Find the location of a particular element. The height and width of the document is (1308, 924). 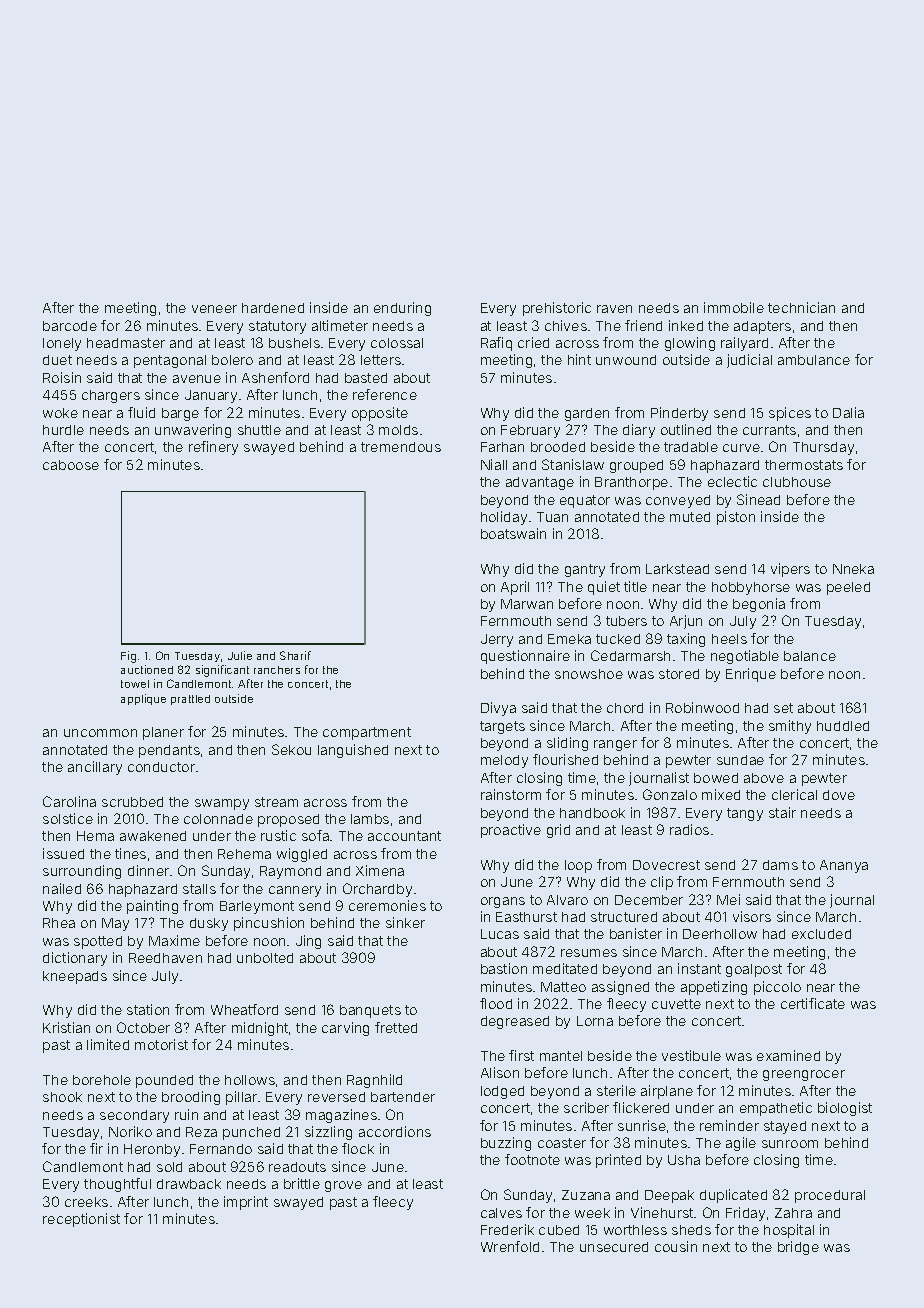

drawback is located at coordinates (189, 1184).
